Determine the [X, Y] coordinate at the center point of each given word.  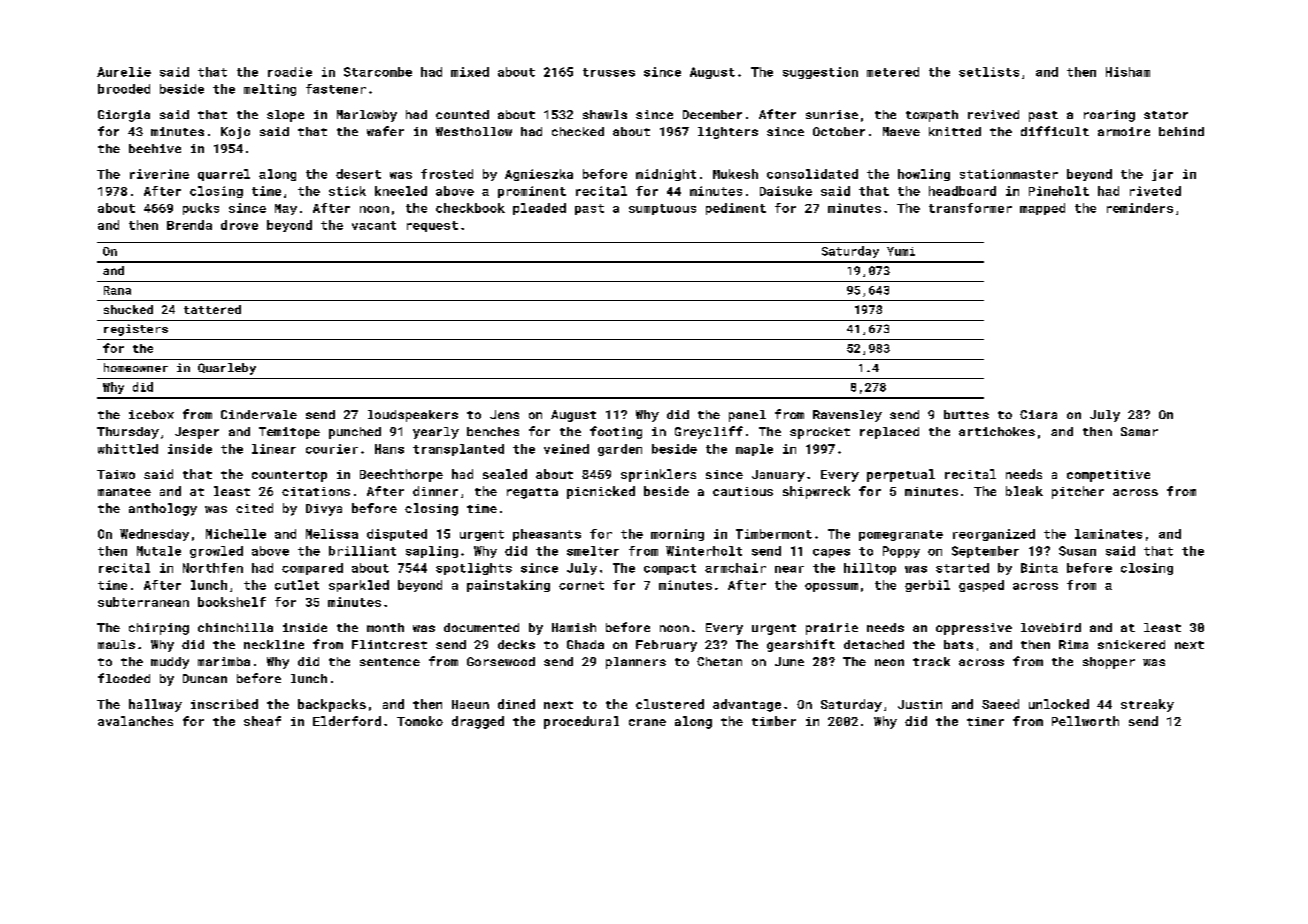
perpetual [901, 475]
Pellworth [1085, 721]
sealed [505, 474]
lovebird [1051, 627]
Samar [1139, 431]
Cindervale [259, 414]
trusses [609, 72]
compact [670, 569]
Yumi [901, 251]
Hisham [1128, 72]
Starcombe [378, 72]
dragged [478, 722]
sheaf [262, 721]
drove [239, 225]
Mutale [159, 551]
